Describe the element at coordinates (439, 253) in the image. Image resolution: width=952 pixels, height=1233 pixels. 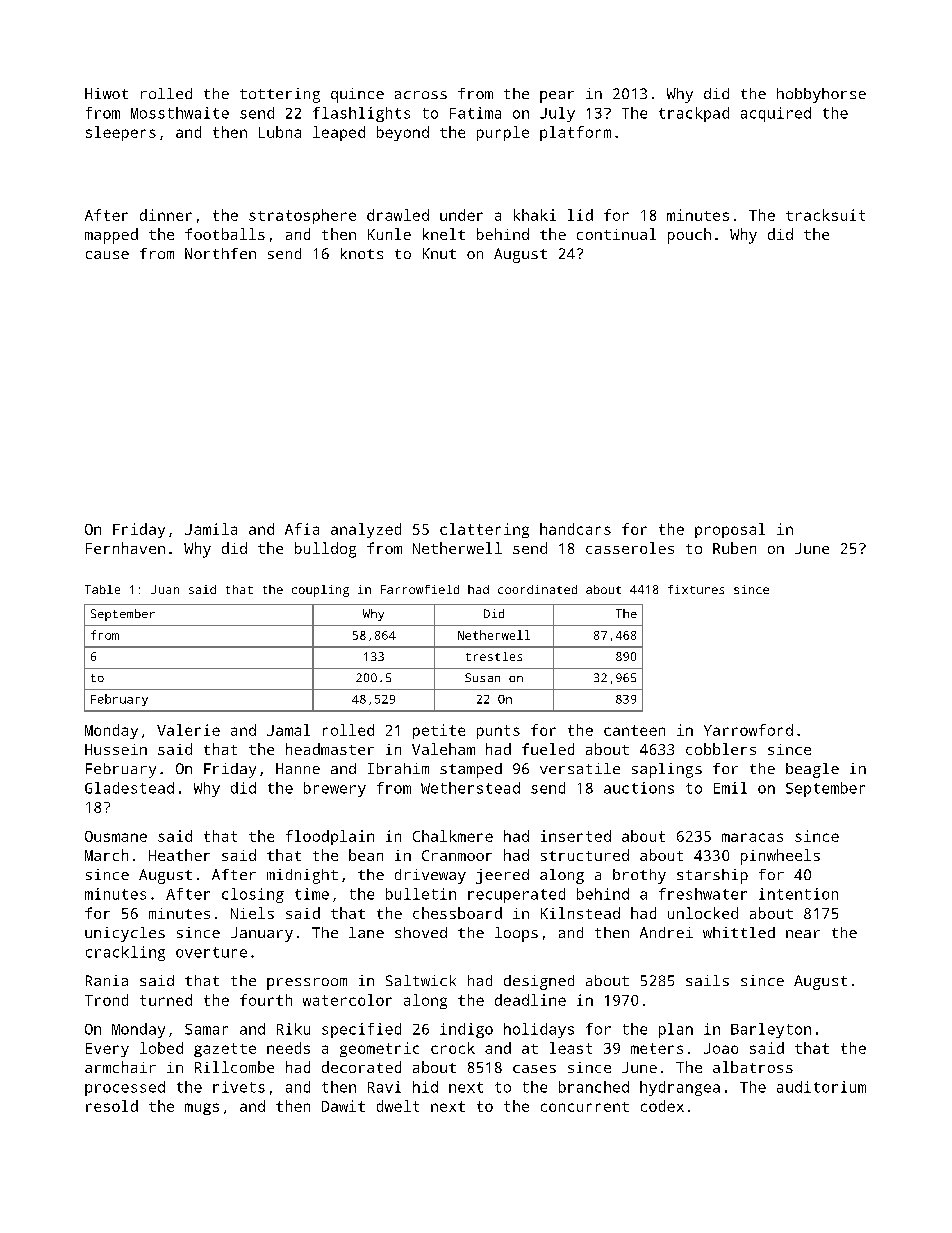
I see `Knut` at that location.
